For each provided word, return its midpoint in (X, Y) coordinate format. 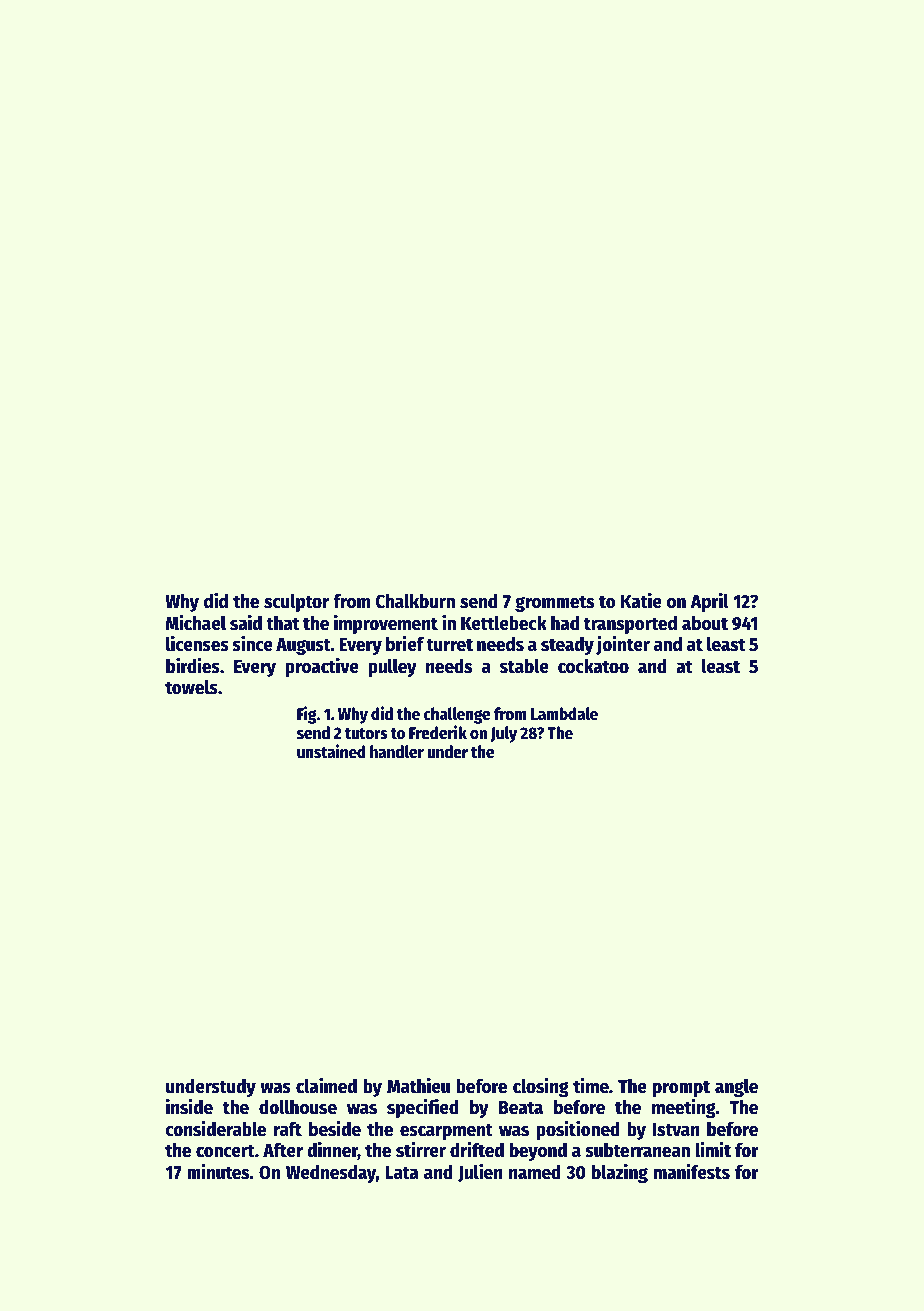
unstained (331, 751)
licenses (197, 644)
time (591, 1085)
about (705, 623)
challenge (457, 715)
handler (397, 752)
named (535, 1172)
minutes (218, 1171)
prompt (681, 1089)
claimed (326, 1085)
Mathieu (418, 1086)
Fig (307, 715)
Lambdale (564, 714)
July (504, 734)
